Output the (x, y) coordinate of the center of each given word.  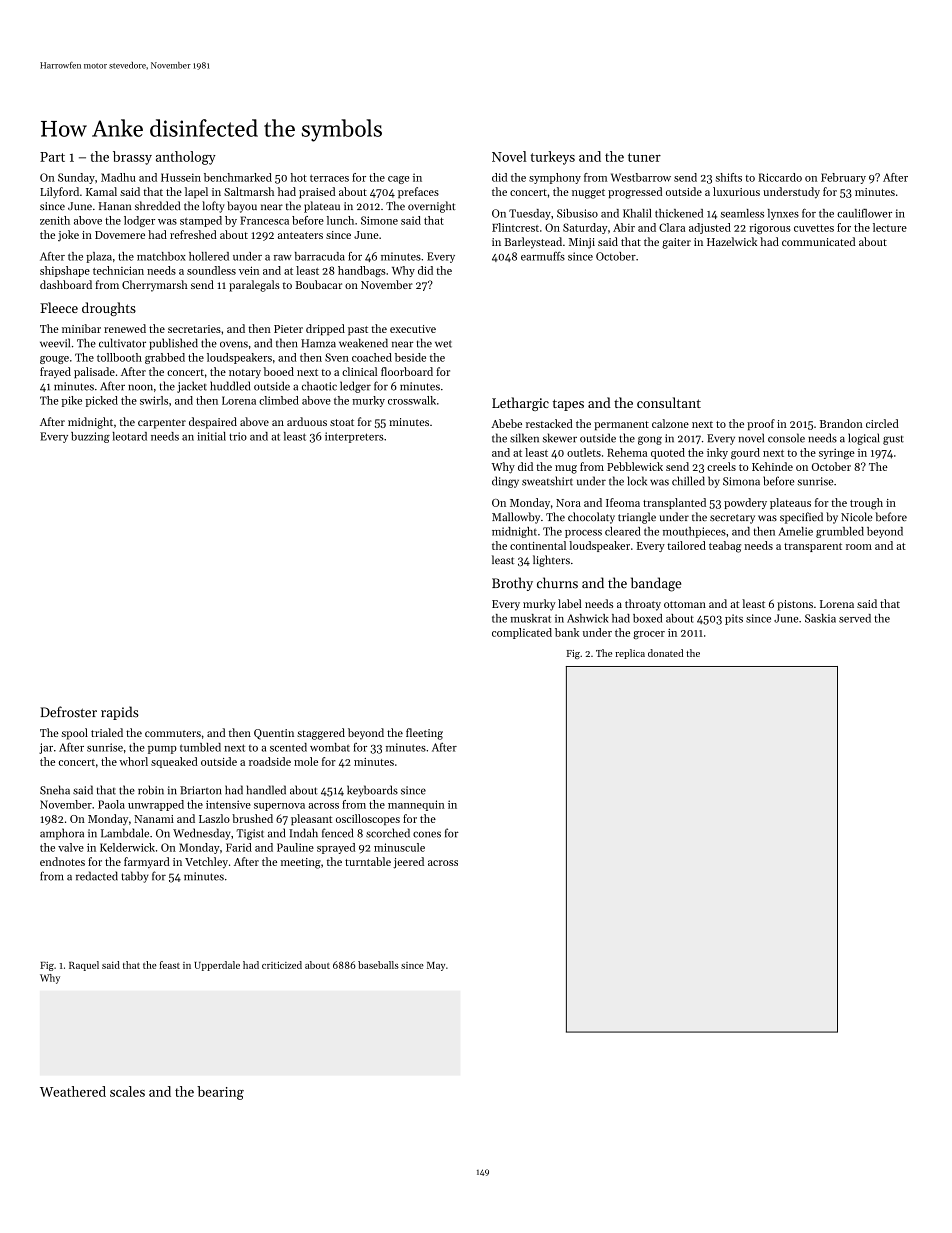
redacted (97, 876)
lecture (890, 227)
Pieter (288, 329)
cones (427, 834)
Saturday (585, 228)
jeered (408, 863)
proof (761, 424)
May (436, 966)
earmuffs (543, 256)
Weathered (73, 1091)
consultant (669, 402)
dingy (505, 482)
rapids (120, 713)
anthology (186, 158)
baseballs (378, 965)
